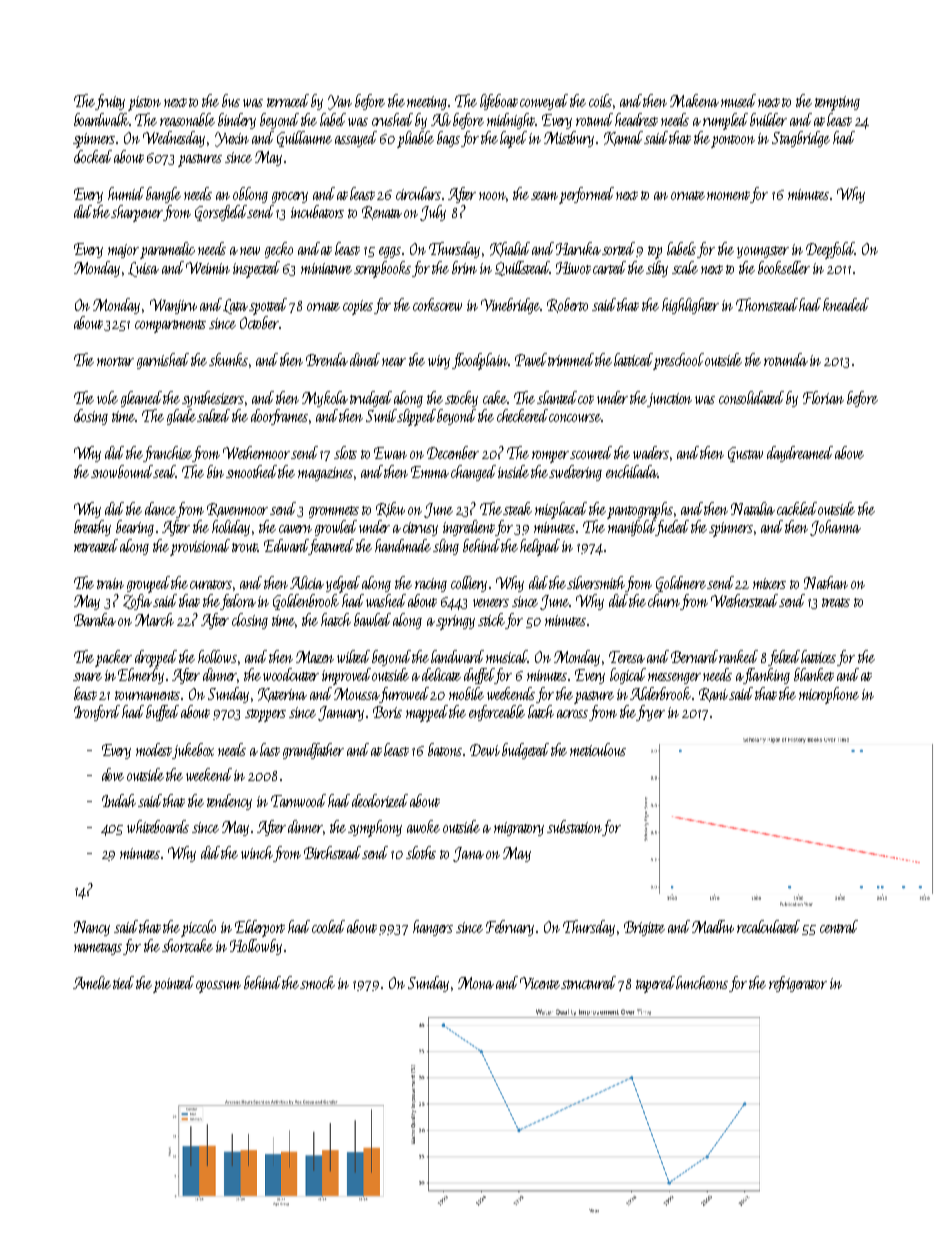 The width and height of the screenshot is (952, 1233). What do you see at coordinates (738, 100) in the screenshot?
I see `mused` at bounding box center [738, 100].
